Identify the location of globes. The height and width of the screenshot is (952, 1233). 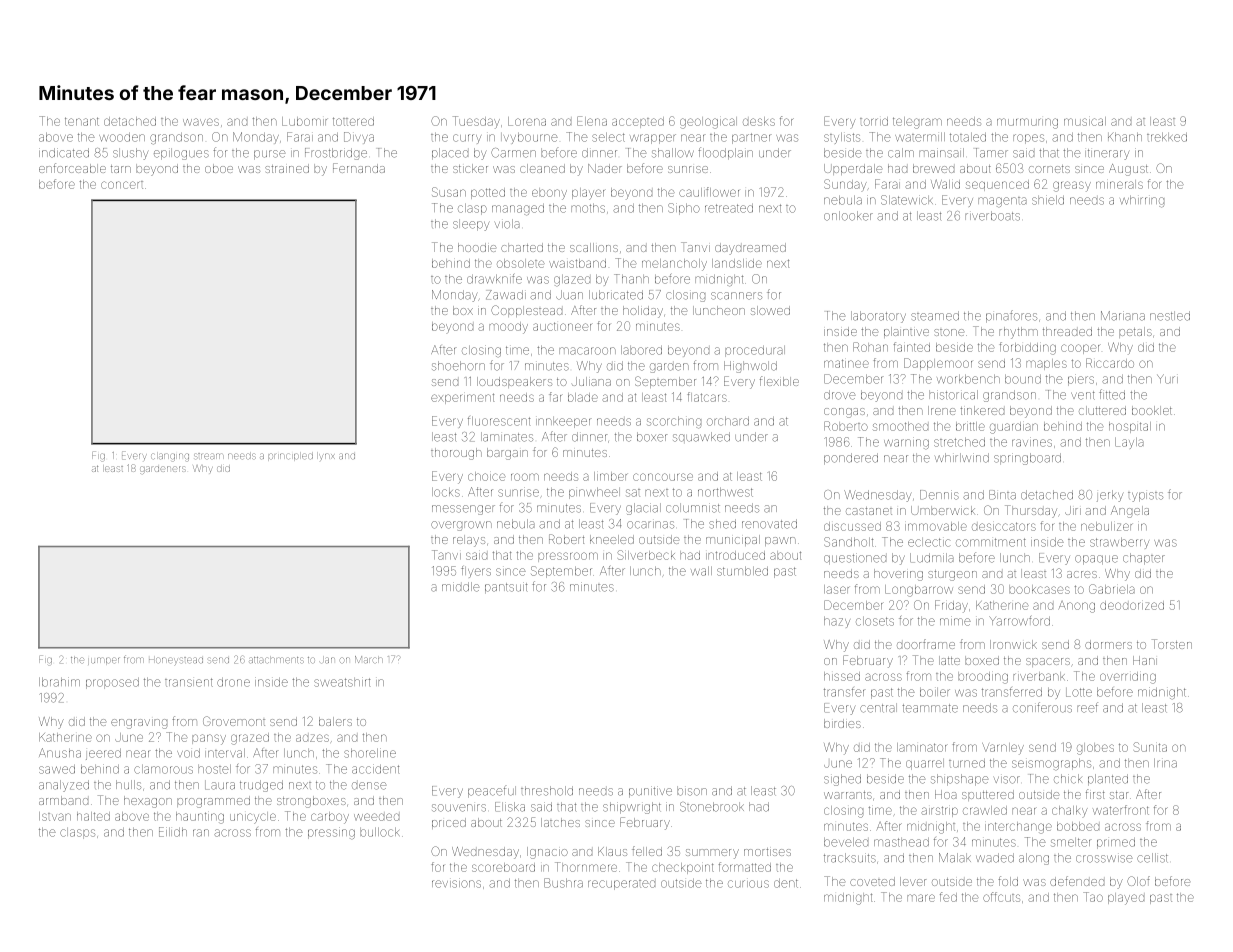
(1095, 749).
